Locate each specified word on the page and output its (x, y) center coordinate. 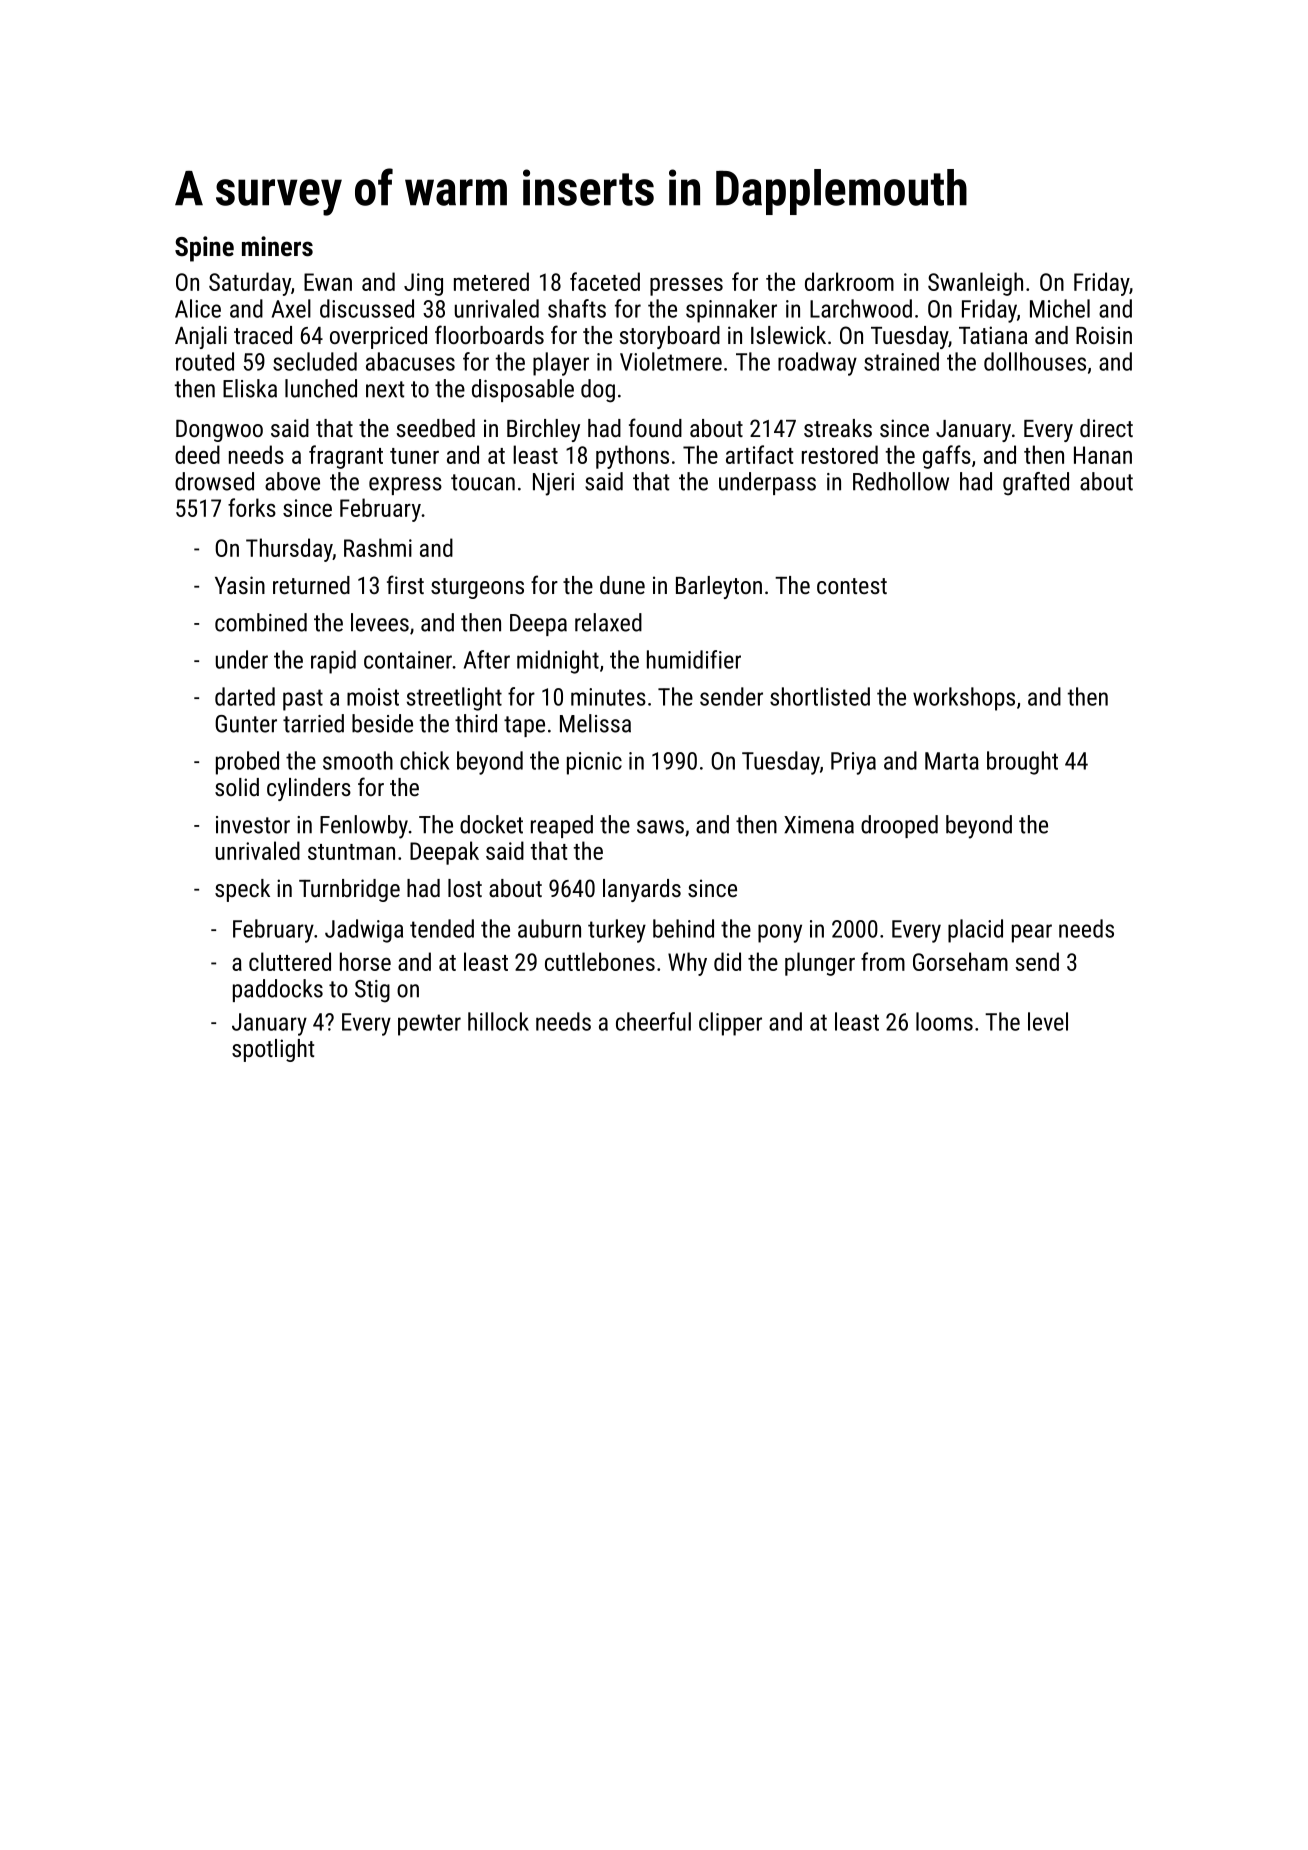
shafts (577, 308)
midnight (558, 662)
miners (277, 246)
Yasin (240, 585)
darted (245, 696)
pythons (632, 457)
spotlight (273, 1050)
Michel (1060, 308)
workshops (964, 699)
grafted (1036, 484)
